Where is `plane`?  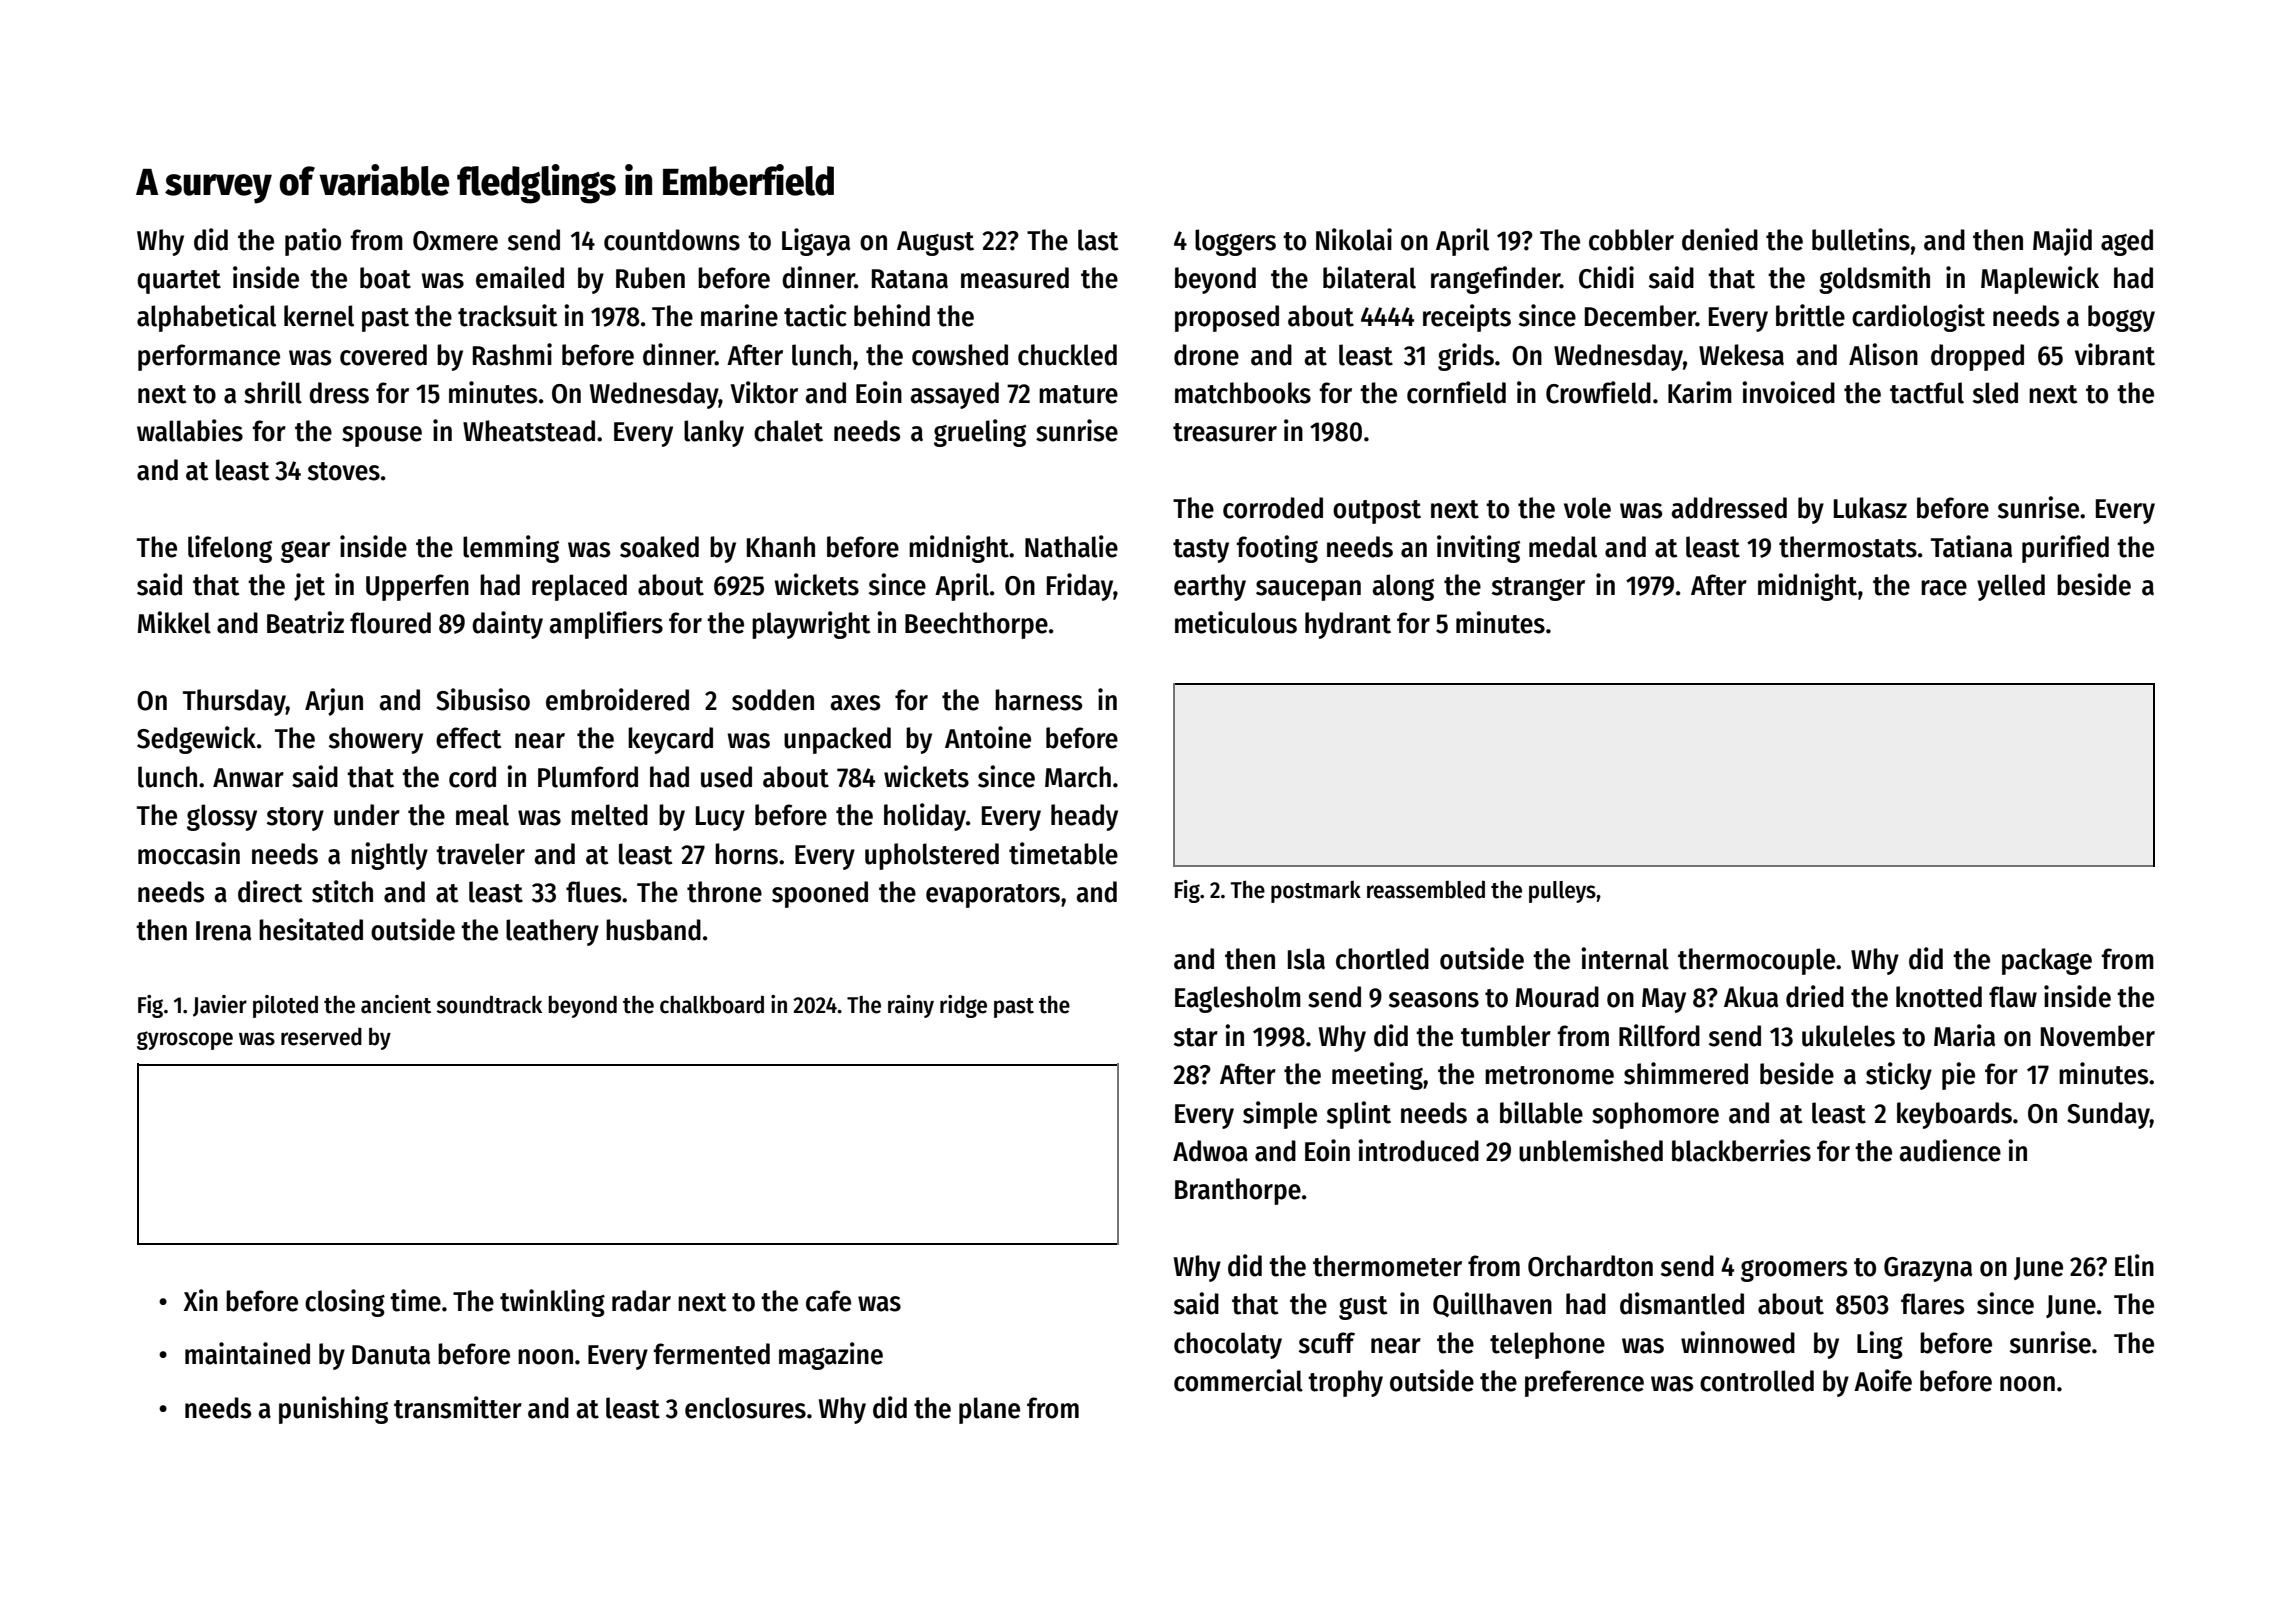
plane is located at coordinates (989, 1410).
